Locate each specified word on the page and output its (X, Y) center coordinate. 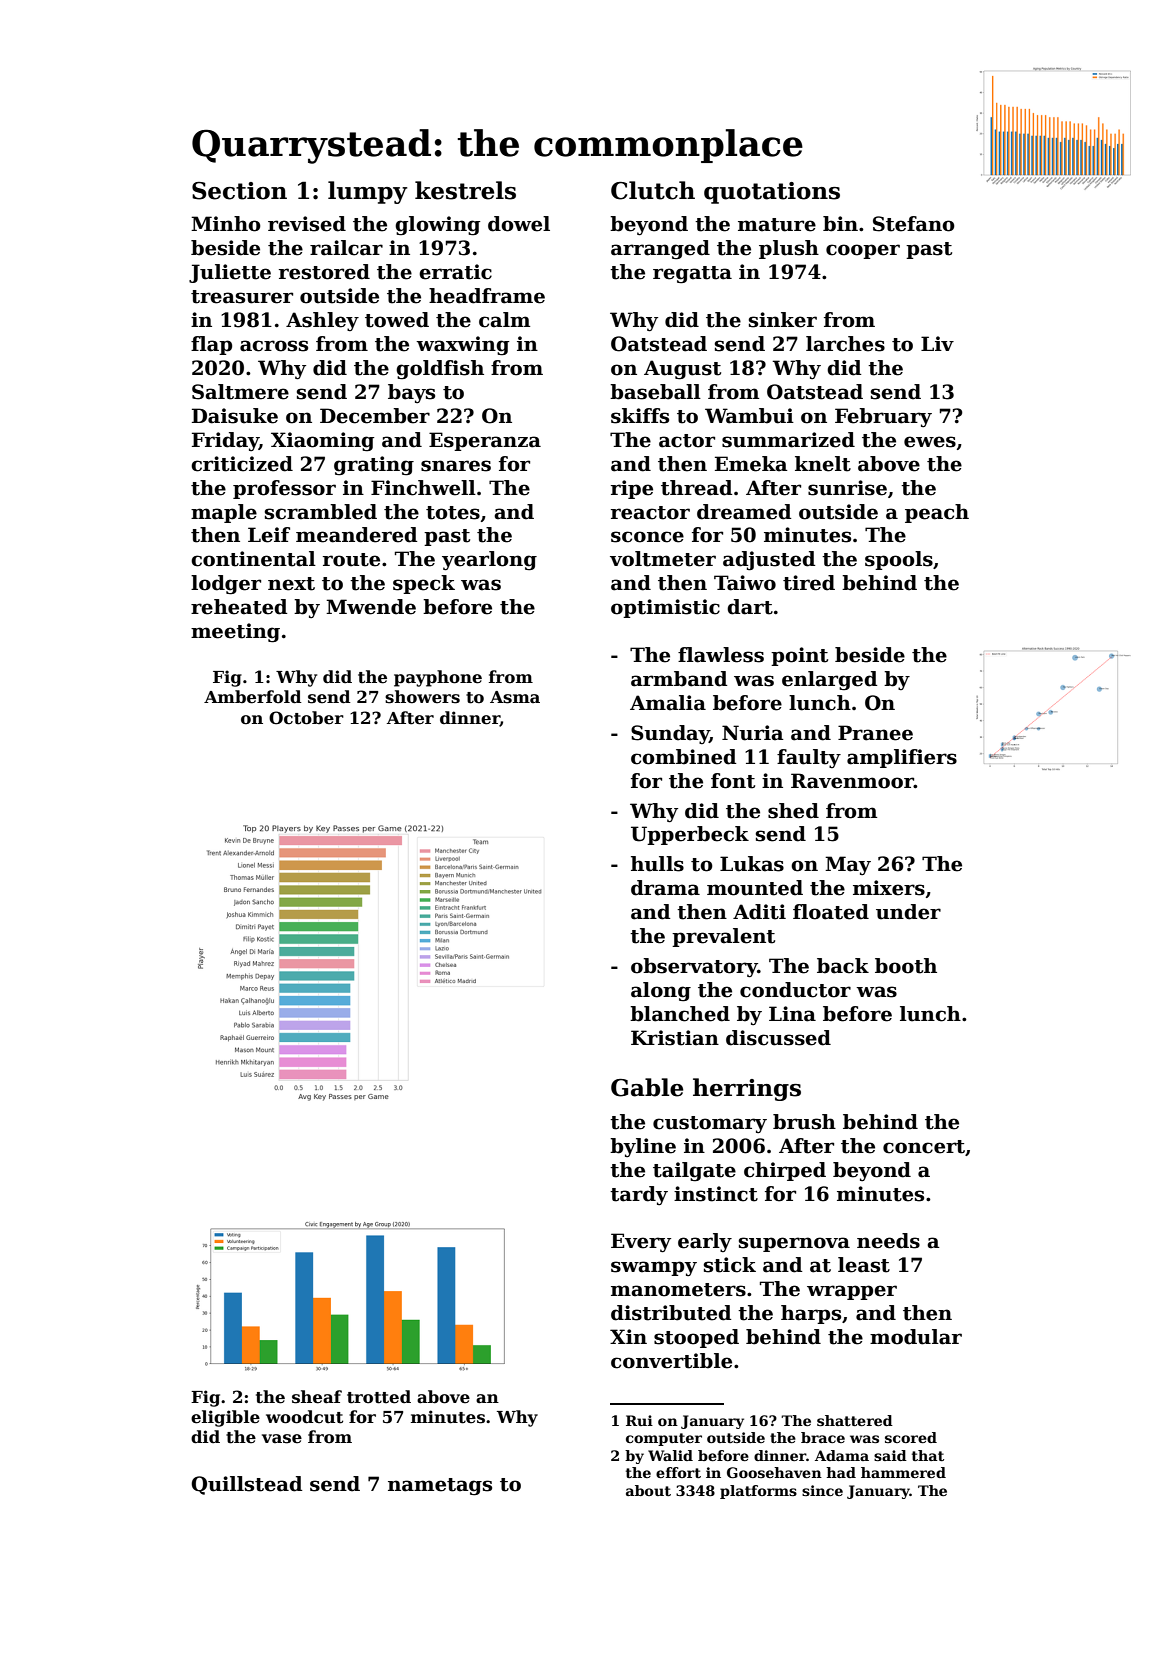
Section (239, 191)
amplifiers (902, 758)
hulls (657, 864)
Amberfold (253, 697)
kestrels (465, 190)
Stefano (914, 224)
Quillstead (246, 1485)
